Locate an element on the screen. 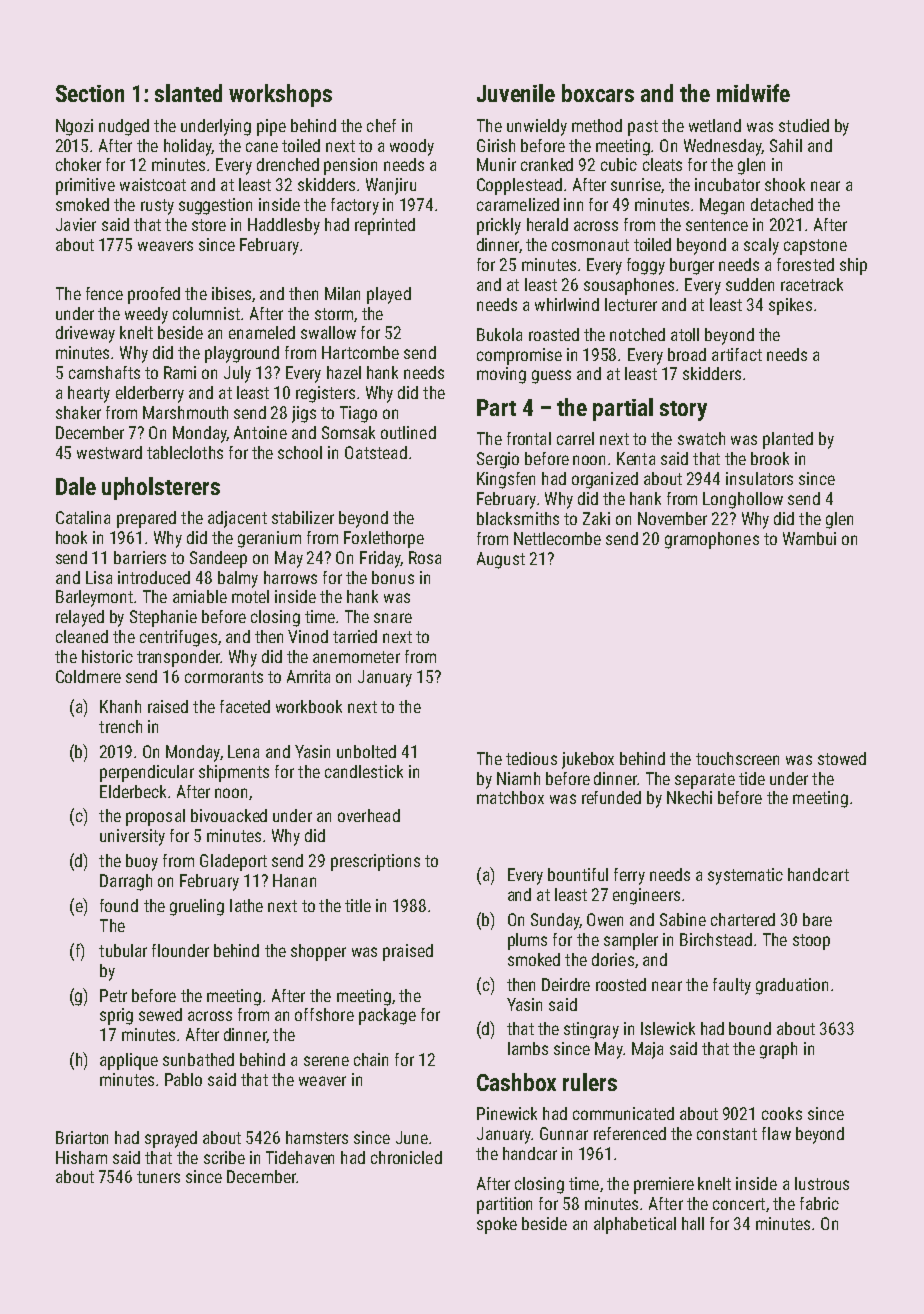  midwife is located at coordinates (753, 93).
